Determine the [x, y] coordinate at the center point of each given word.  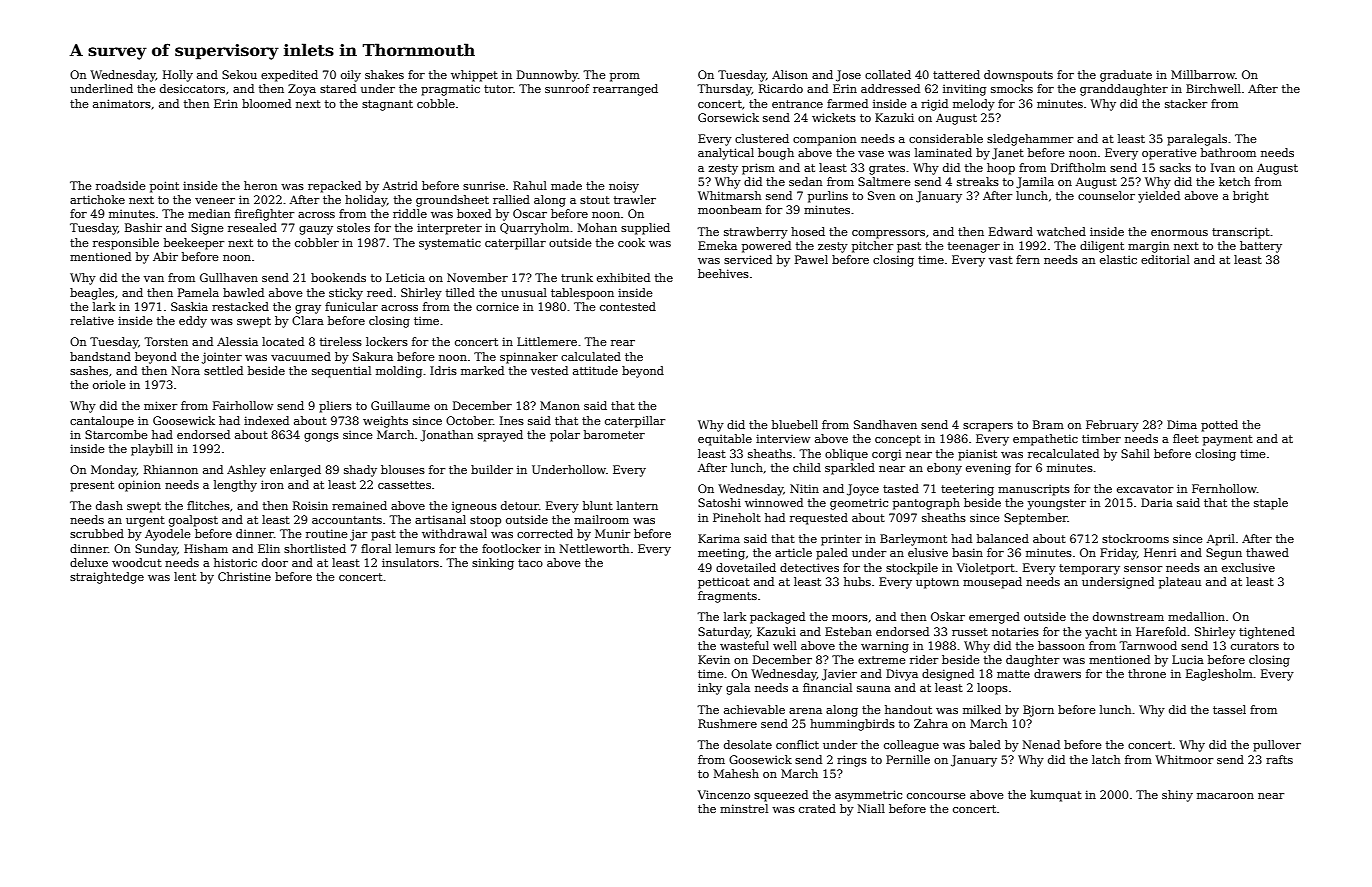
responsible [126, 244]
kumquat [1056, 796]
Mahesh [736, 773]
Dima [1182, 424]
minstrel [744, 808]
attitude [595, 370]
